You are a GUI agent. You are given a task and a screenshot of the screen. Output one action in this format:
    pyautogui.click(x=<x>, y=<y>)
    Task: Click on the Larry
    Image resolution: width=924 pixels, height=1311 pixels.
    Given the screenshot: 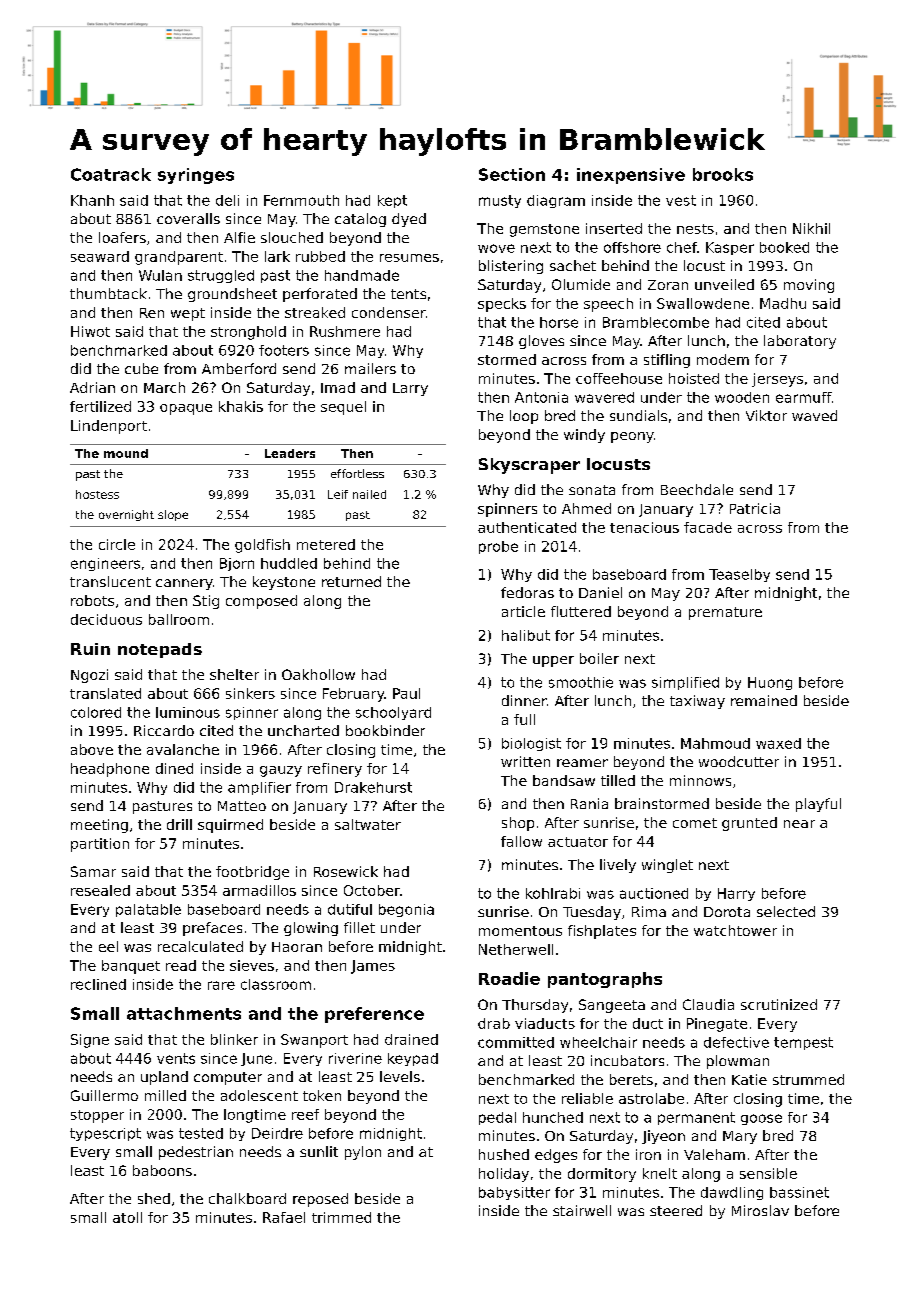 What is the action you would take?
    pyautogui.click(x=410, y=389)
